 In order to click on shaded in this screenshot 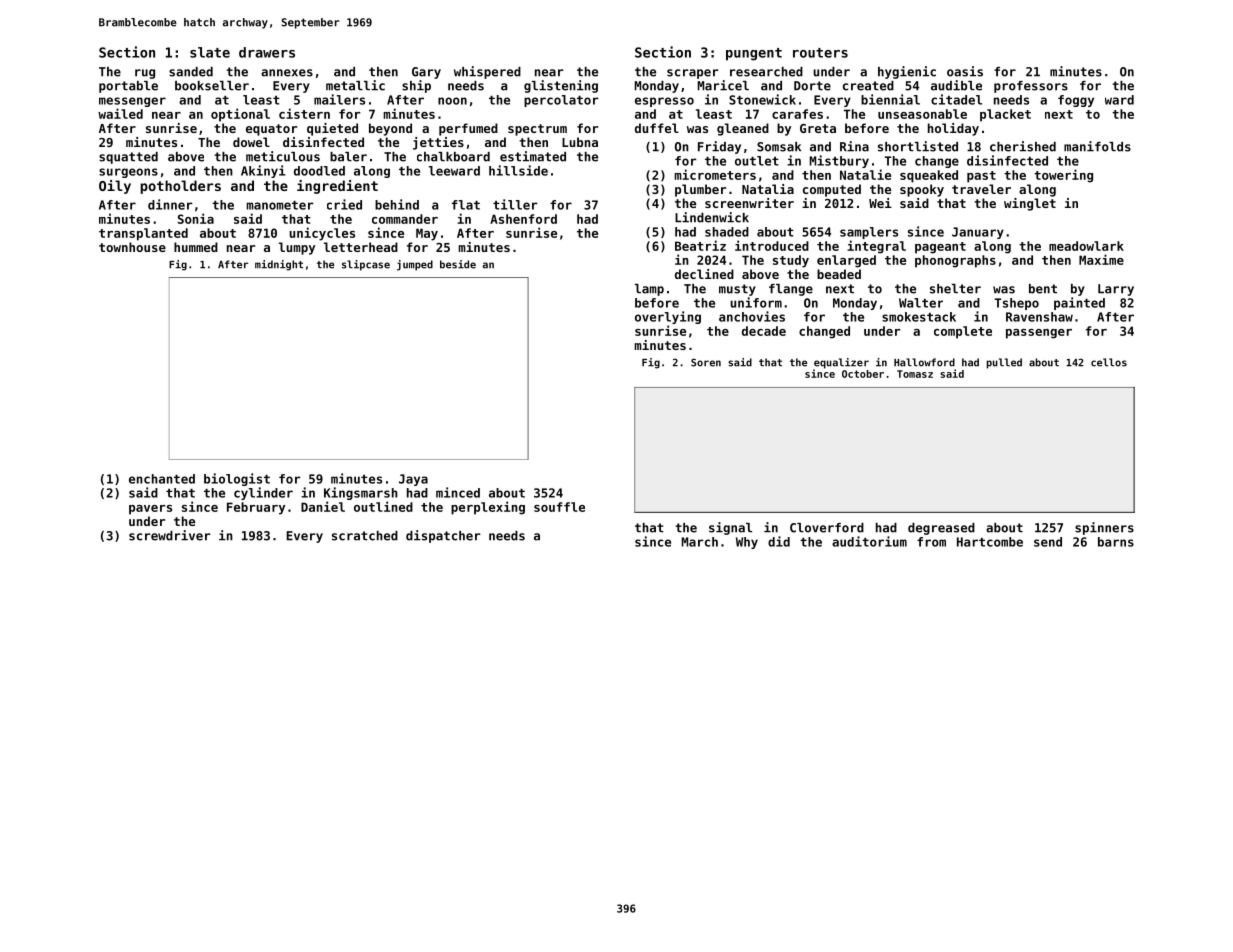, I will do `click(727, 232)`.
